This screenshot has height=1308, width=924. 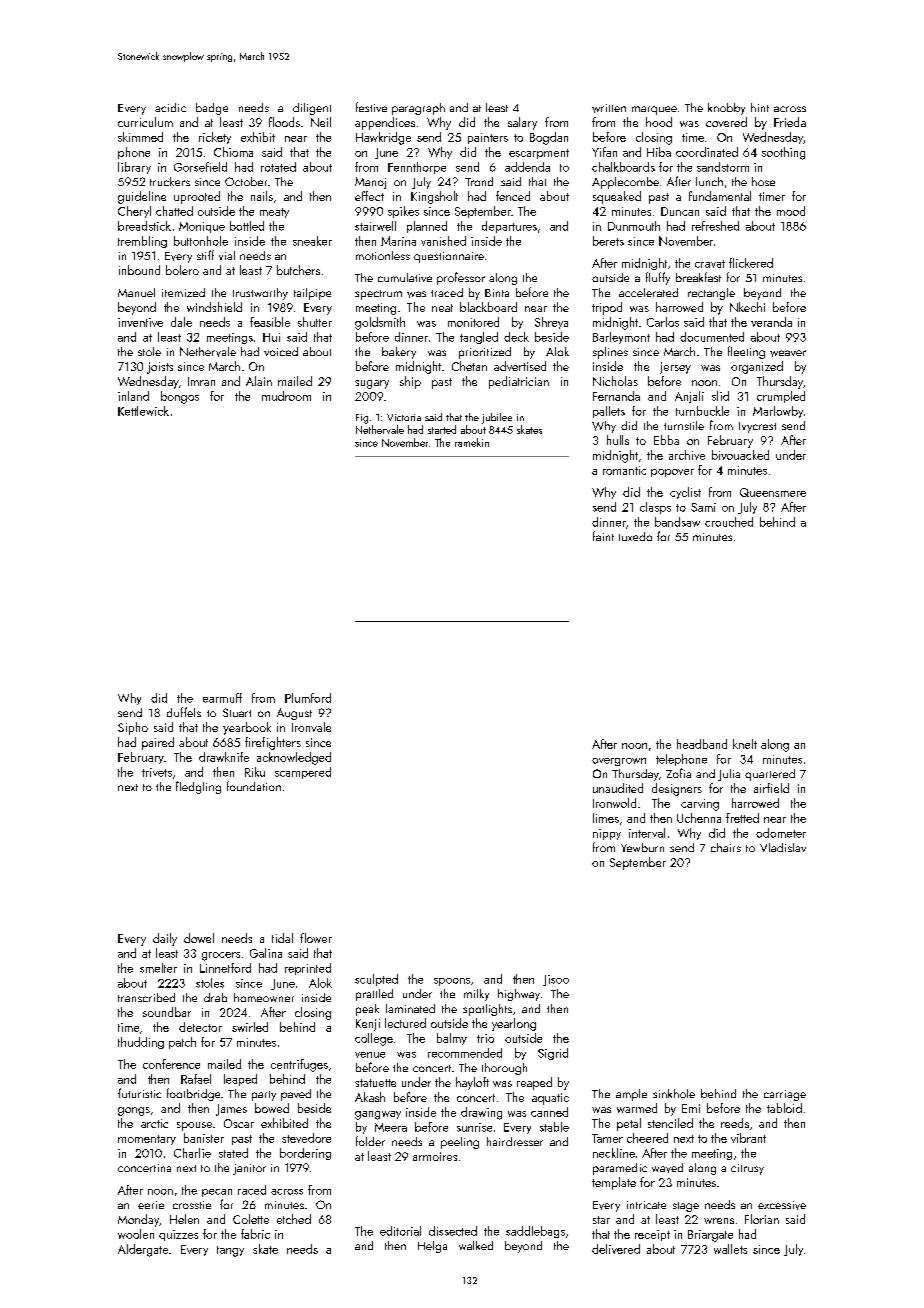 I want to click on headband, so click(x=702, y=744).
